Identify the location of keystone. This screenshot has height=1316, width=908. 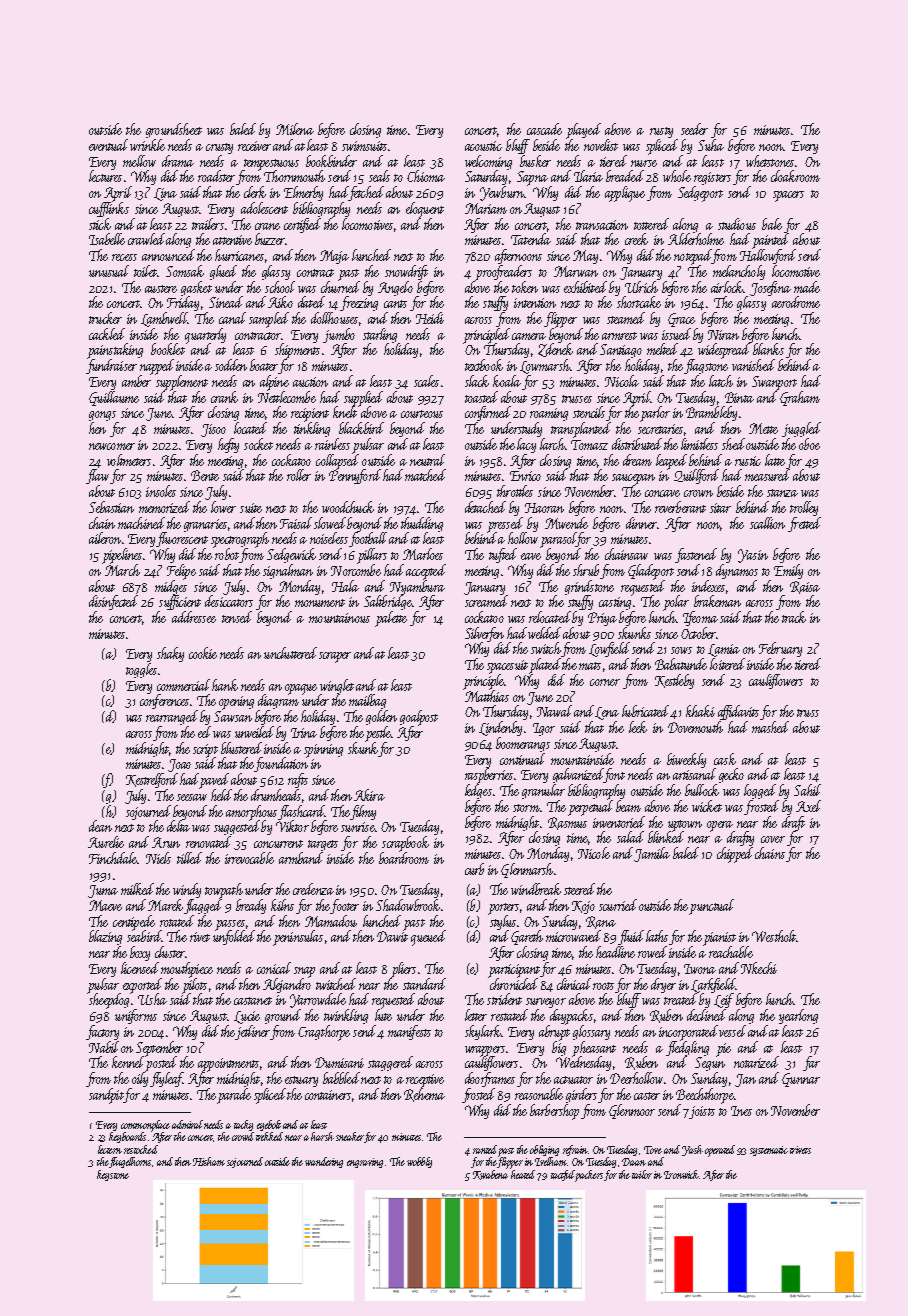
(113, 1175).
